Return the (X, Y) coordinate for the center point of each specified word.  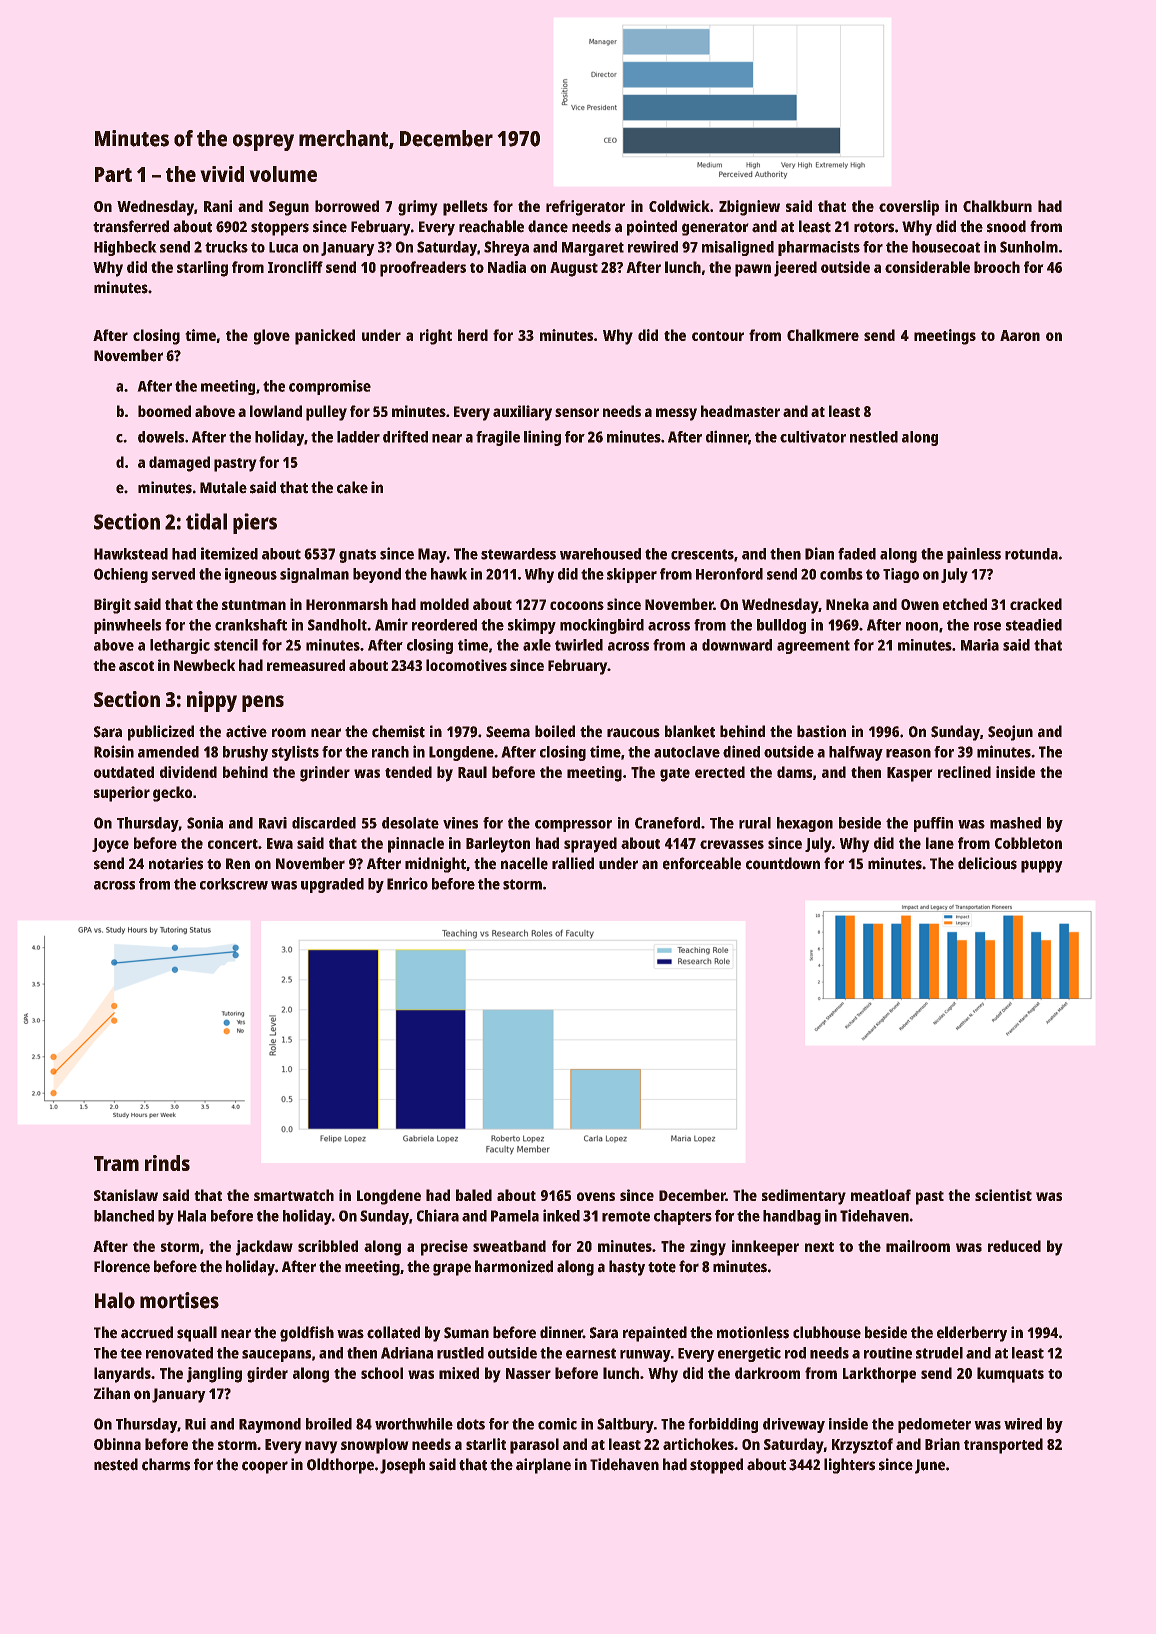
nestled (874, 437)
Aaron (1020, 335)
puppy (1042, 866)
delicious (987, 863)
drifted (405, 436)
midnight (435, 865)
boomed (164, 411)
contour (718, 336)
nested (116, 1464)
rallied (573, 863)
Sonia (205, 823)
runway (645, 1356)
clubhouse (827, 1332)
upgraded (332, 885)
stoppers (280, 229)
